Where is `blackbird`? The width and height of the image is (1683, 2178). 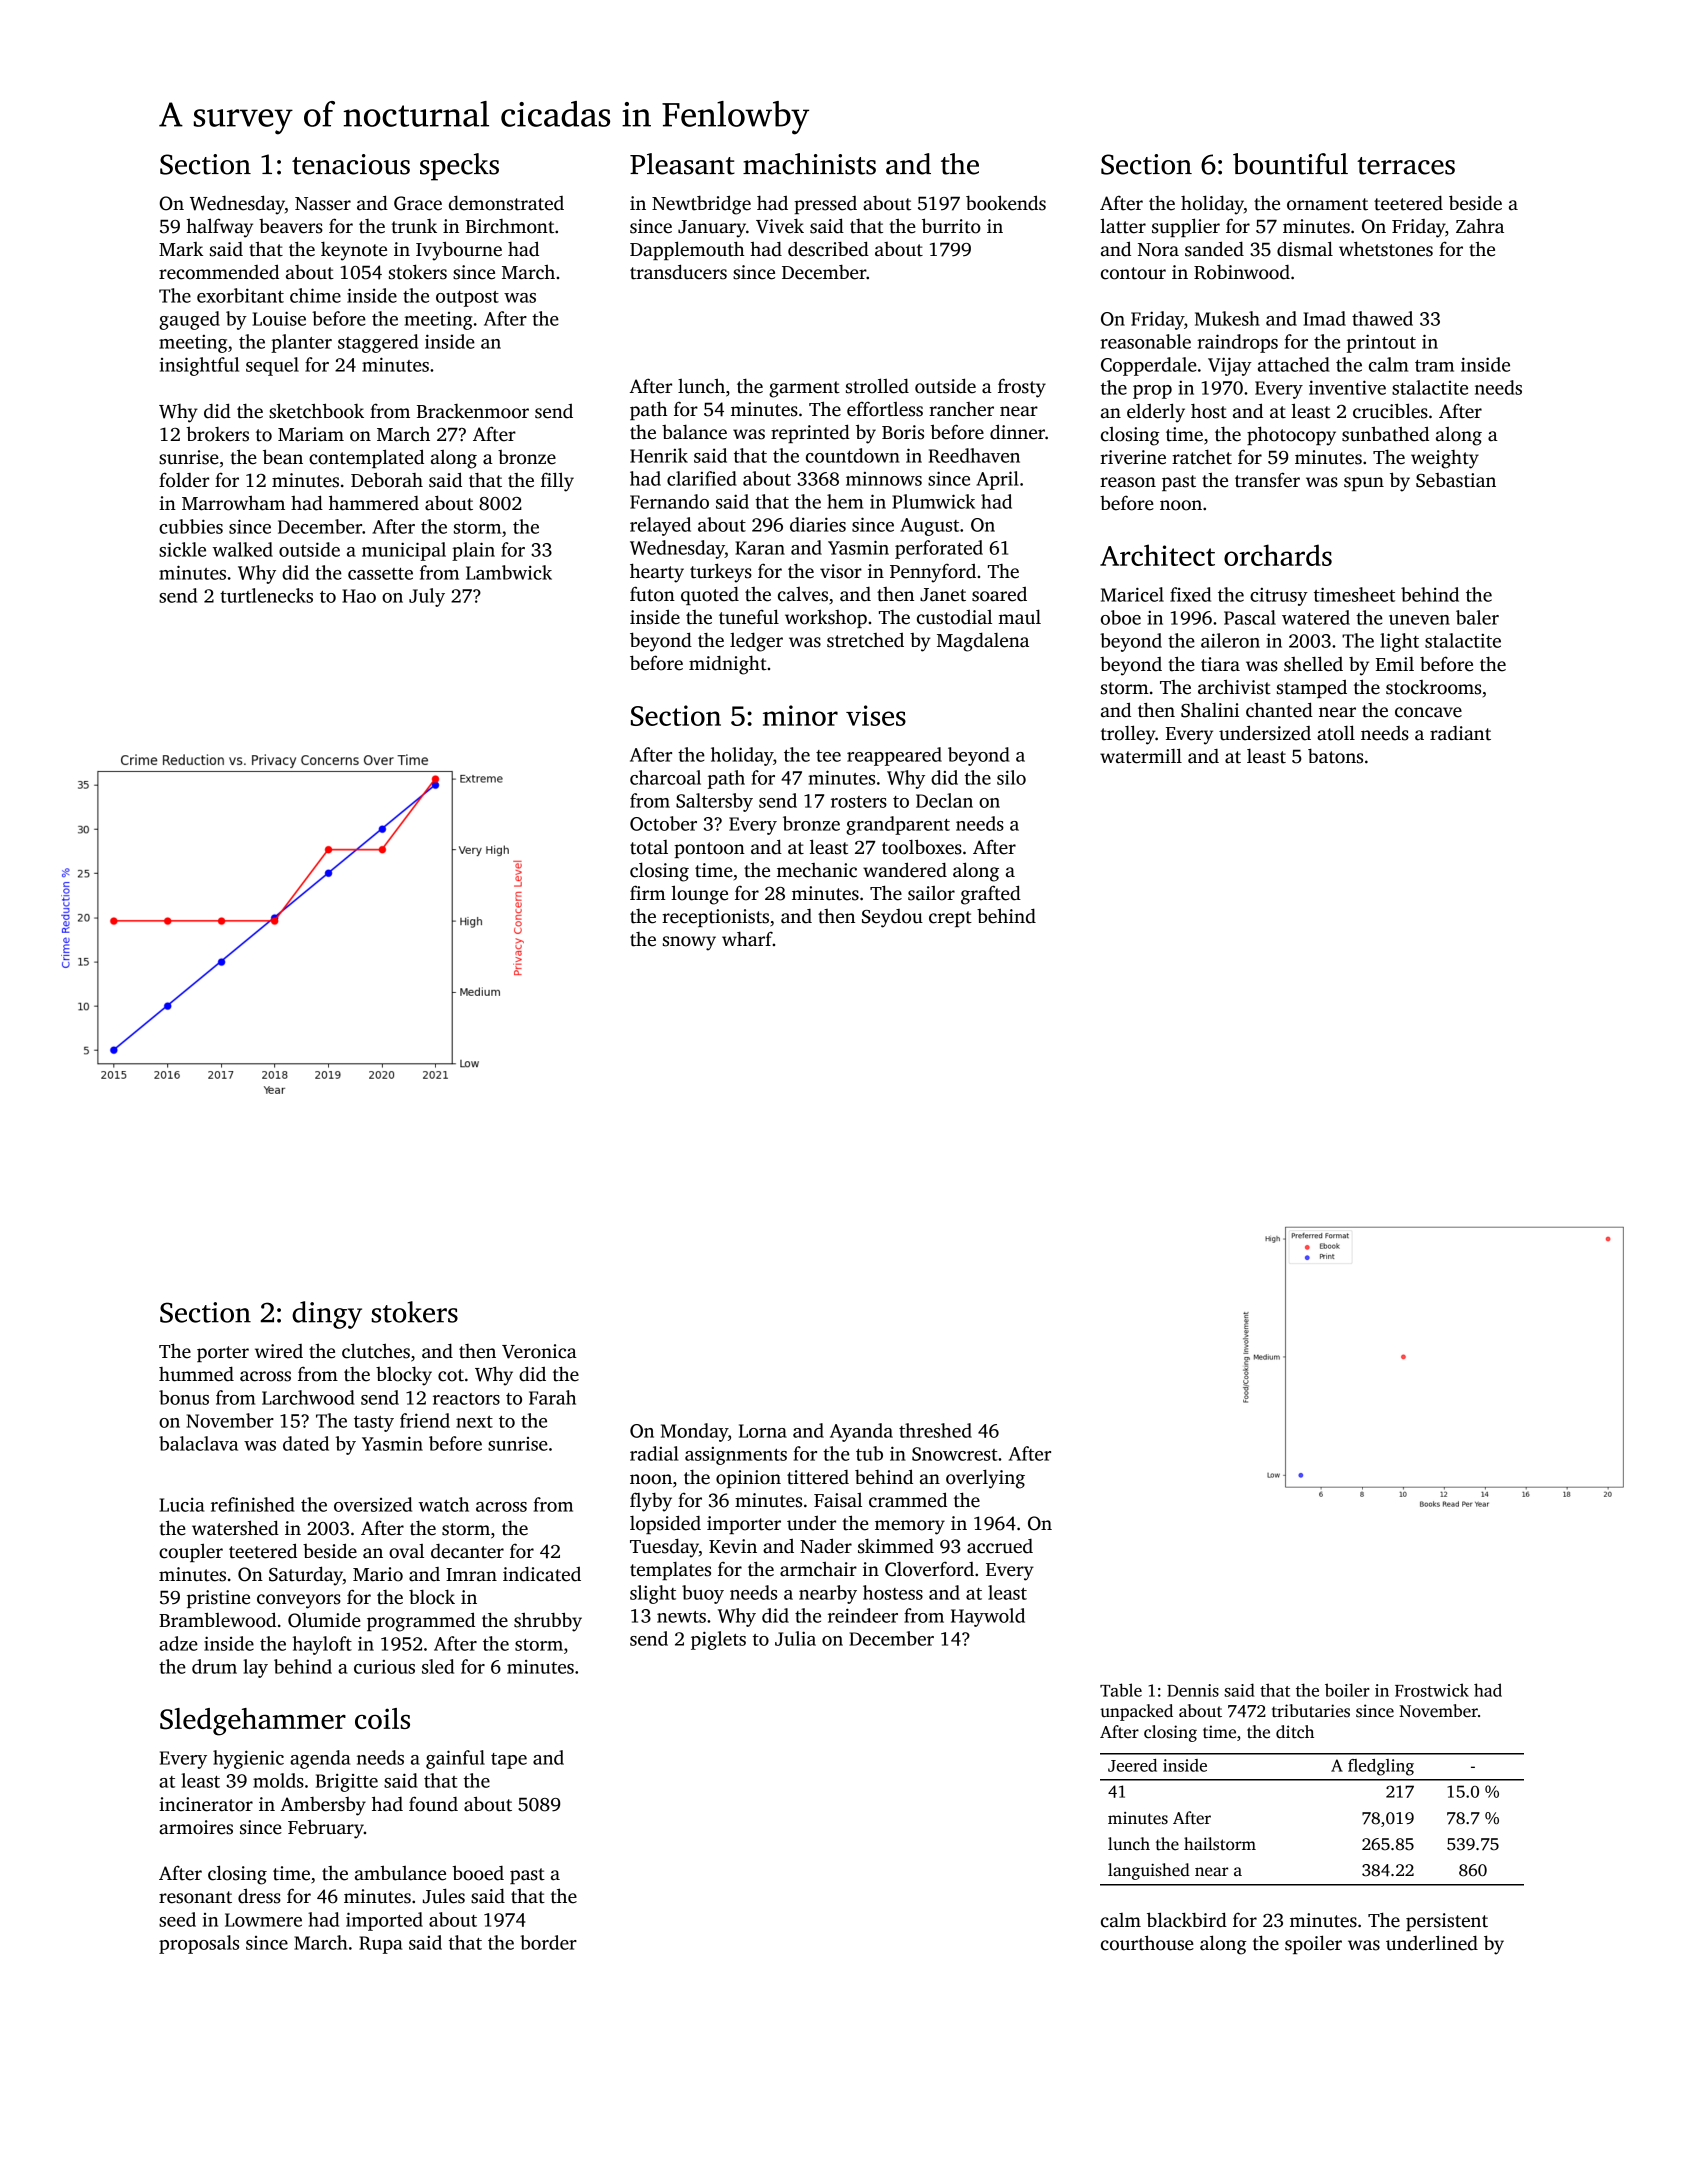
blackbird is located at coordinates (1187, 1920).
